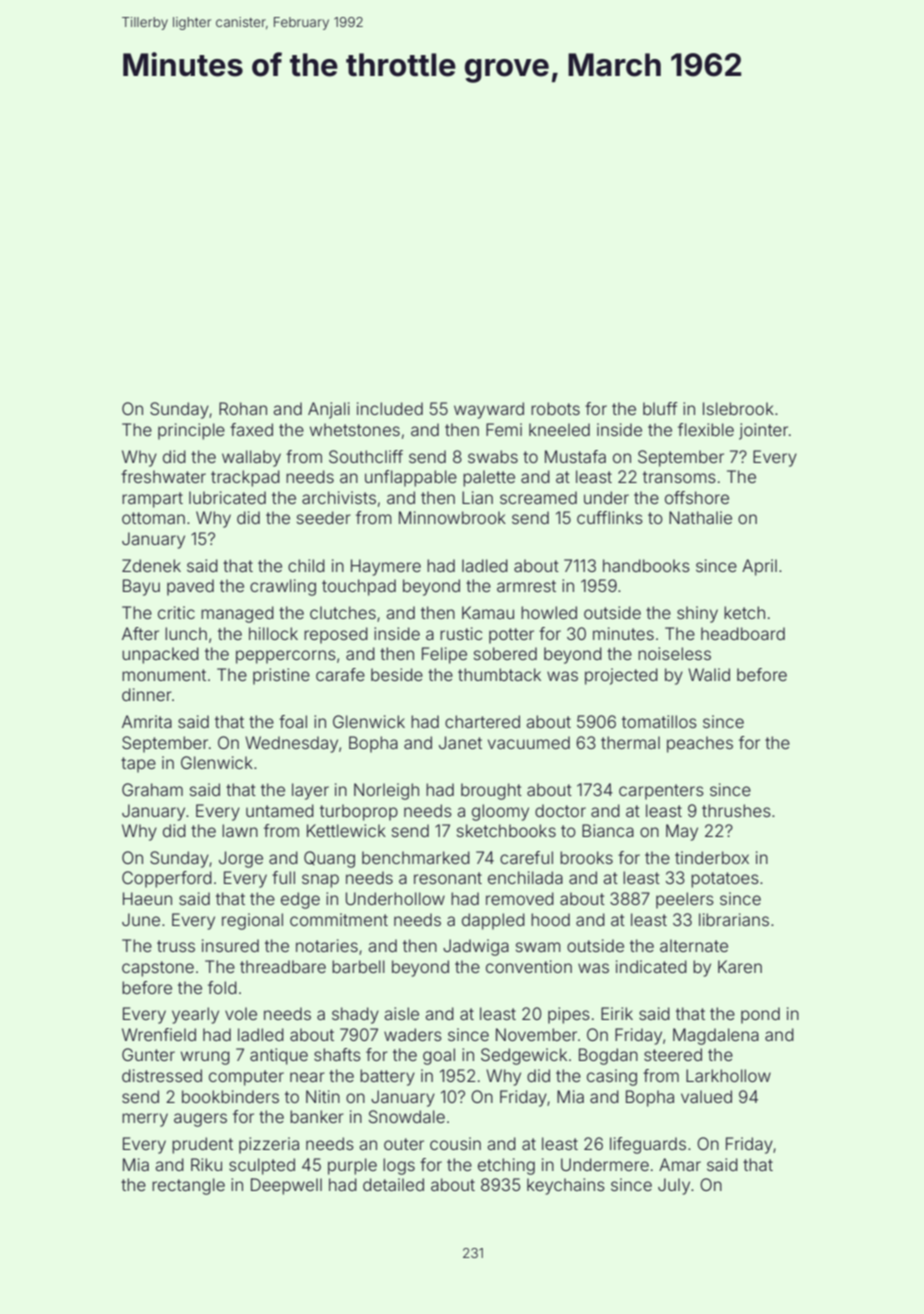 This document has height=1314, width=924. Describe the element at coordinates (506, 1166) in the document. I see `etching` at that location.
